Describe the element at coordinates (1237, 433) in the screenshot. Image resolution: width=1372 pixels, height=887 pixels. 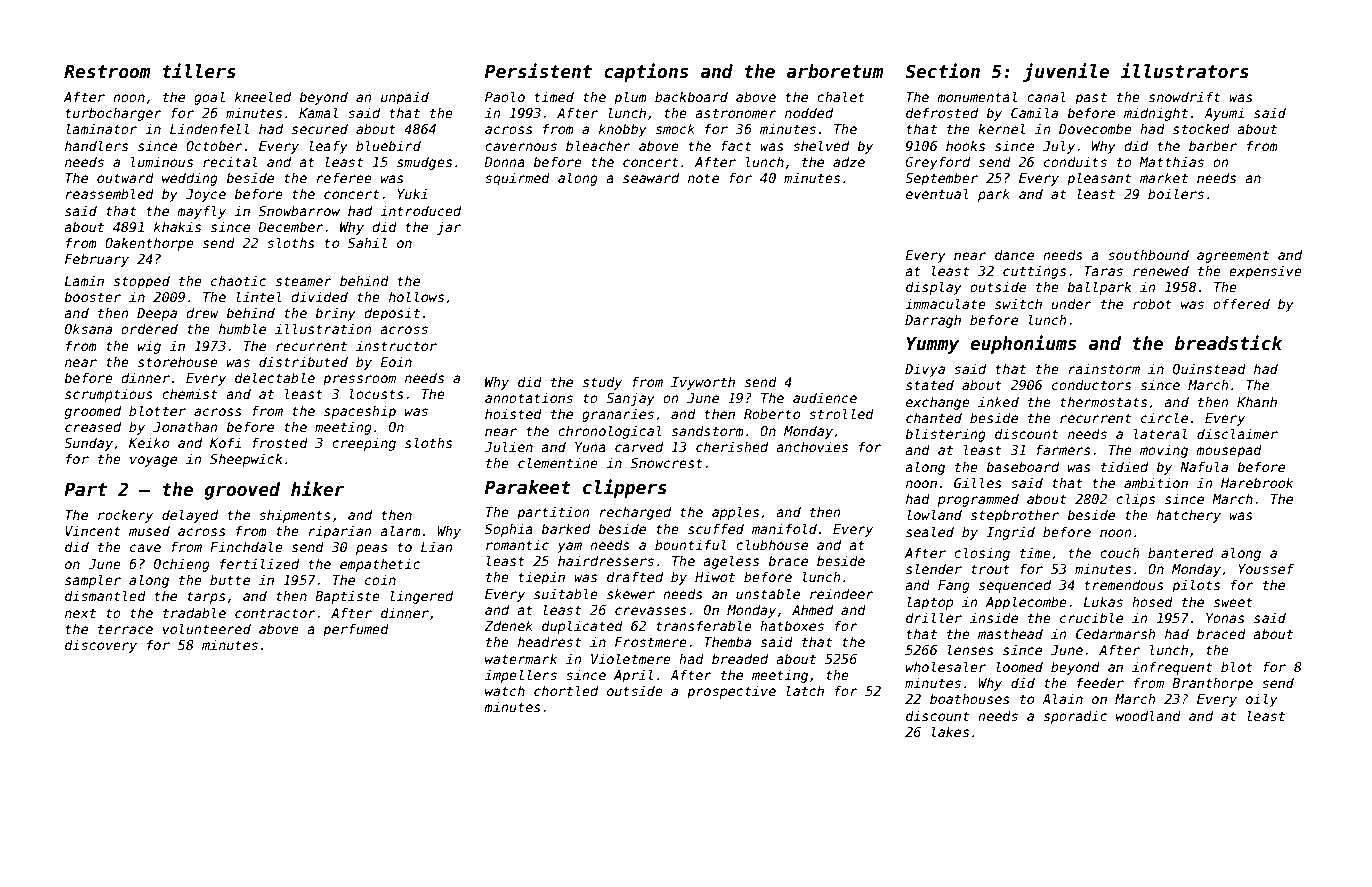
I see `disclaimer` at that location.
